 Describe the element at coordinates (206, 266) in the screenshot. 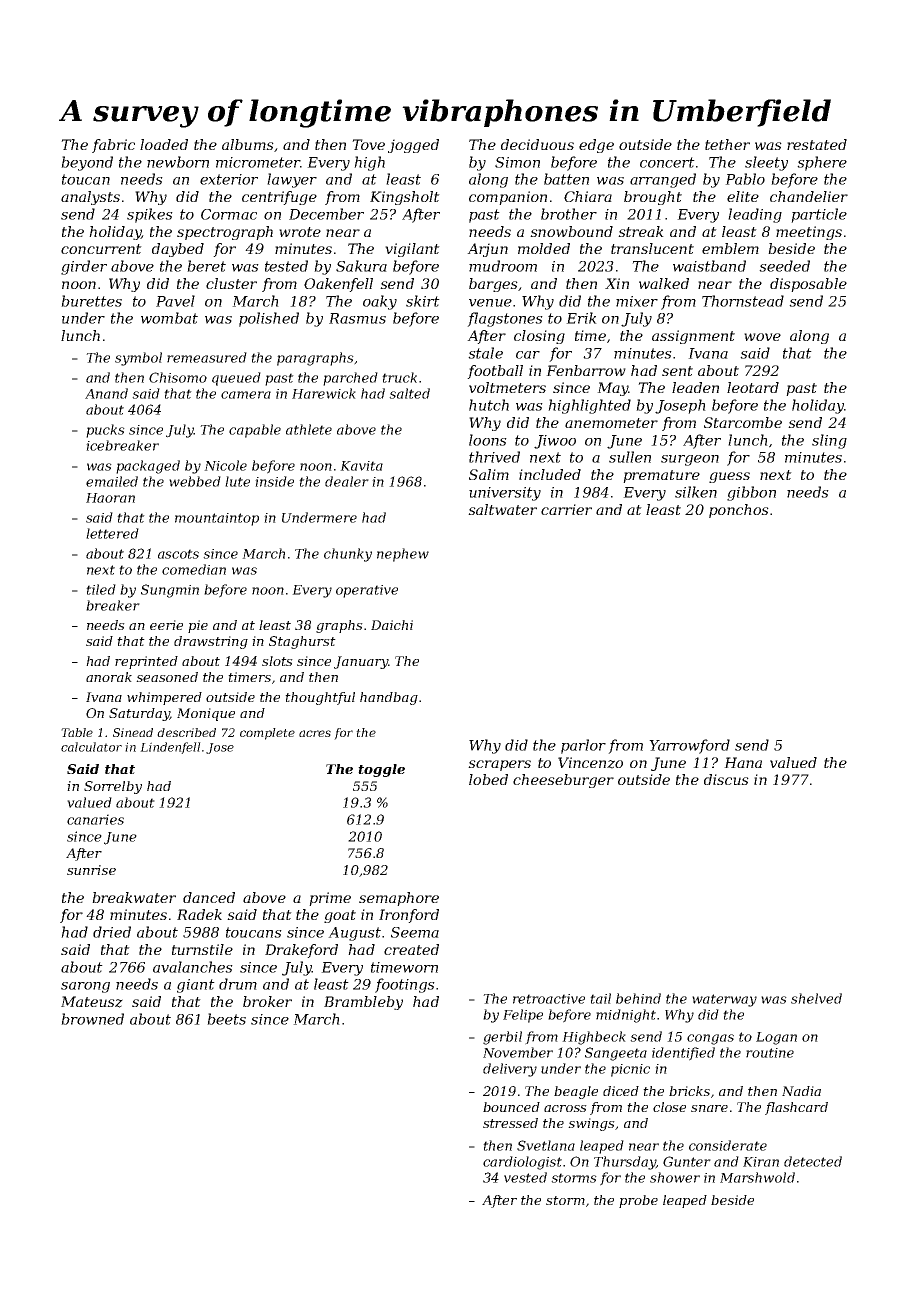

I see `beret` at that location.
